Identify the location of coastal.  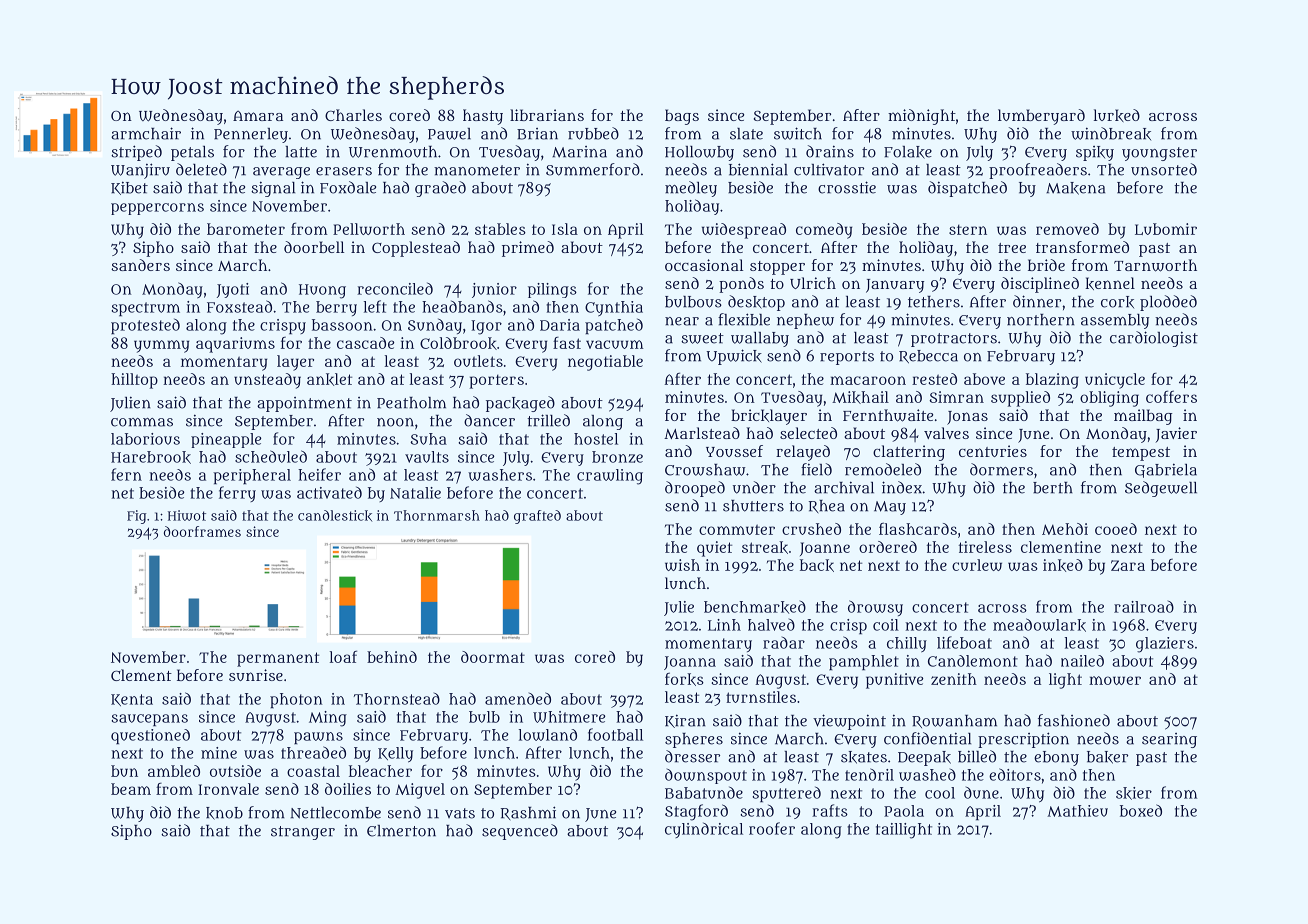
(313, 771).
